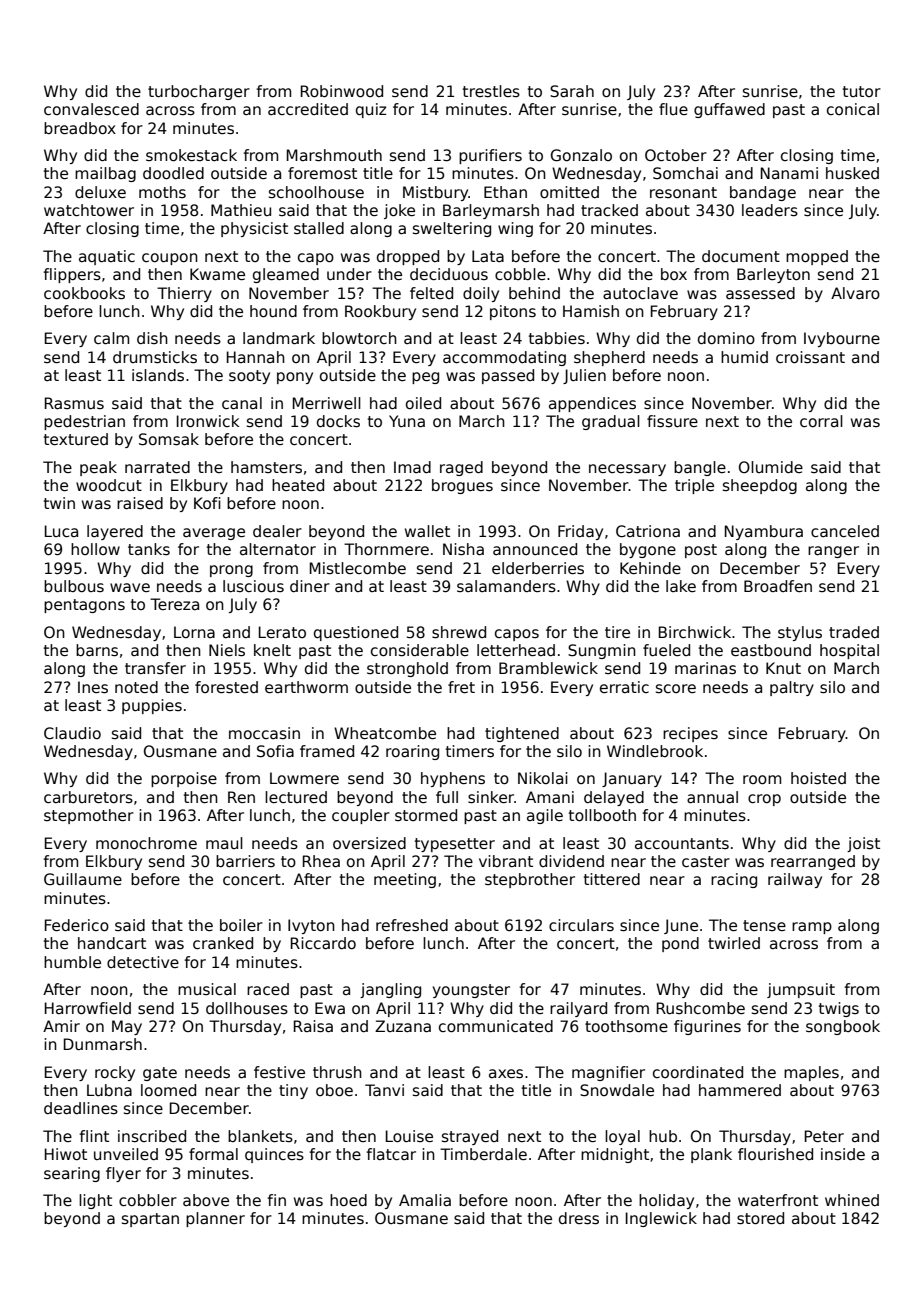 The image size is (924, 1308). I want to click on turbocharger, so click(199, 92).
